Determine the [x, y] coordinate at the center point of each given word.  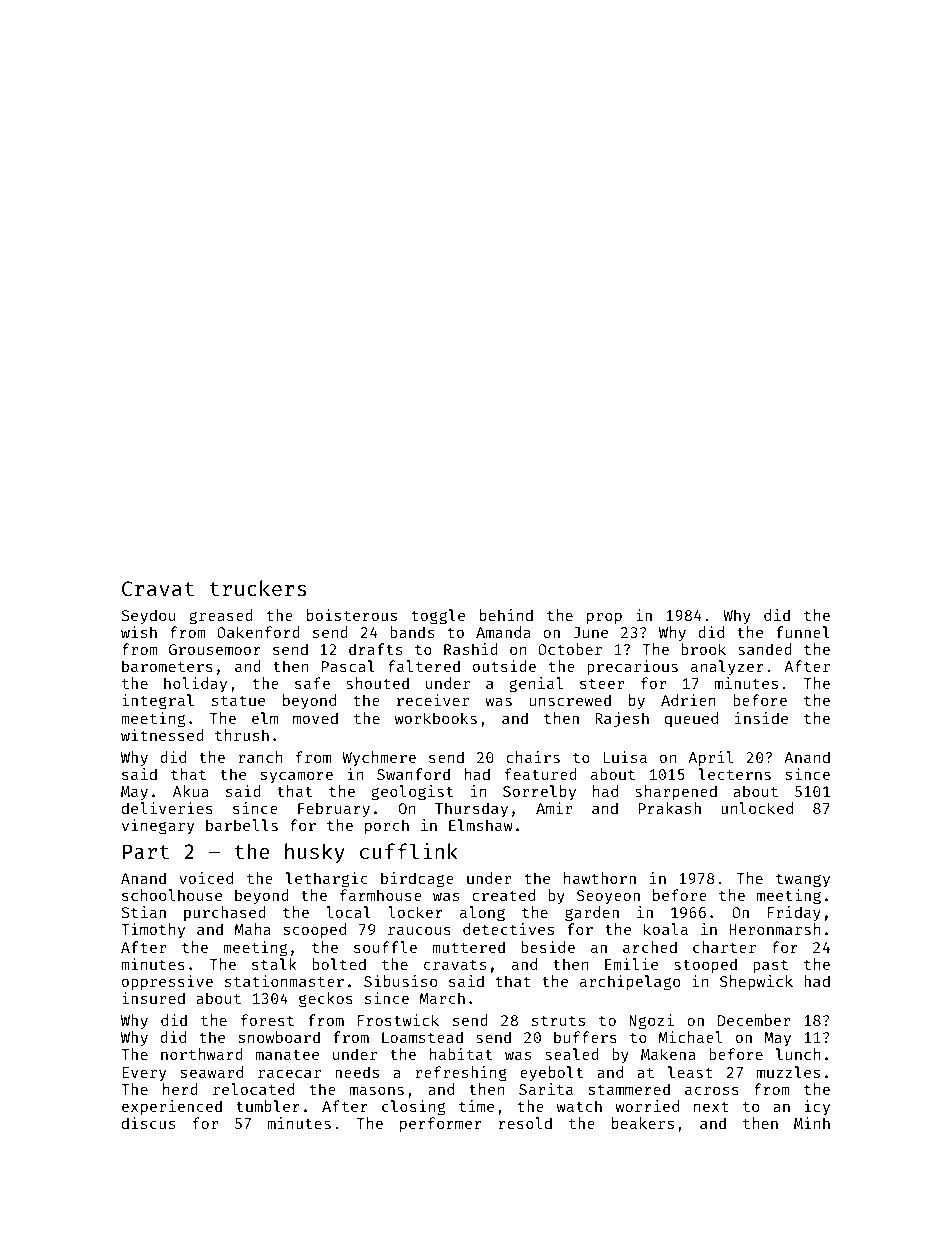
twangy [803, 881]
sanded [765, 649]
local [348, 912]
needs [357, 1072]
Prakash [670, 808]
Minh [812, 1123]
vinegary [158, 827]
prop [604, 618]
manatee [287, 1055]
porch [387, 826]
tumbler [268, 1106]
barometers [167, 666]
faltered [424, 666]
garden [592, 914]
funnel [803, 632]
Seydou [148, 616]
